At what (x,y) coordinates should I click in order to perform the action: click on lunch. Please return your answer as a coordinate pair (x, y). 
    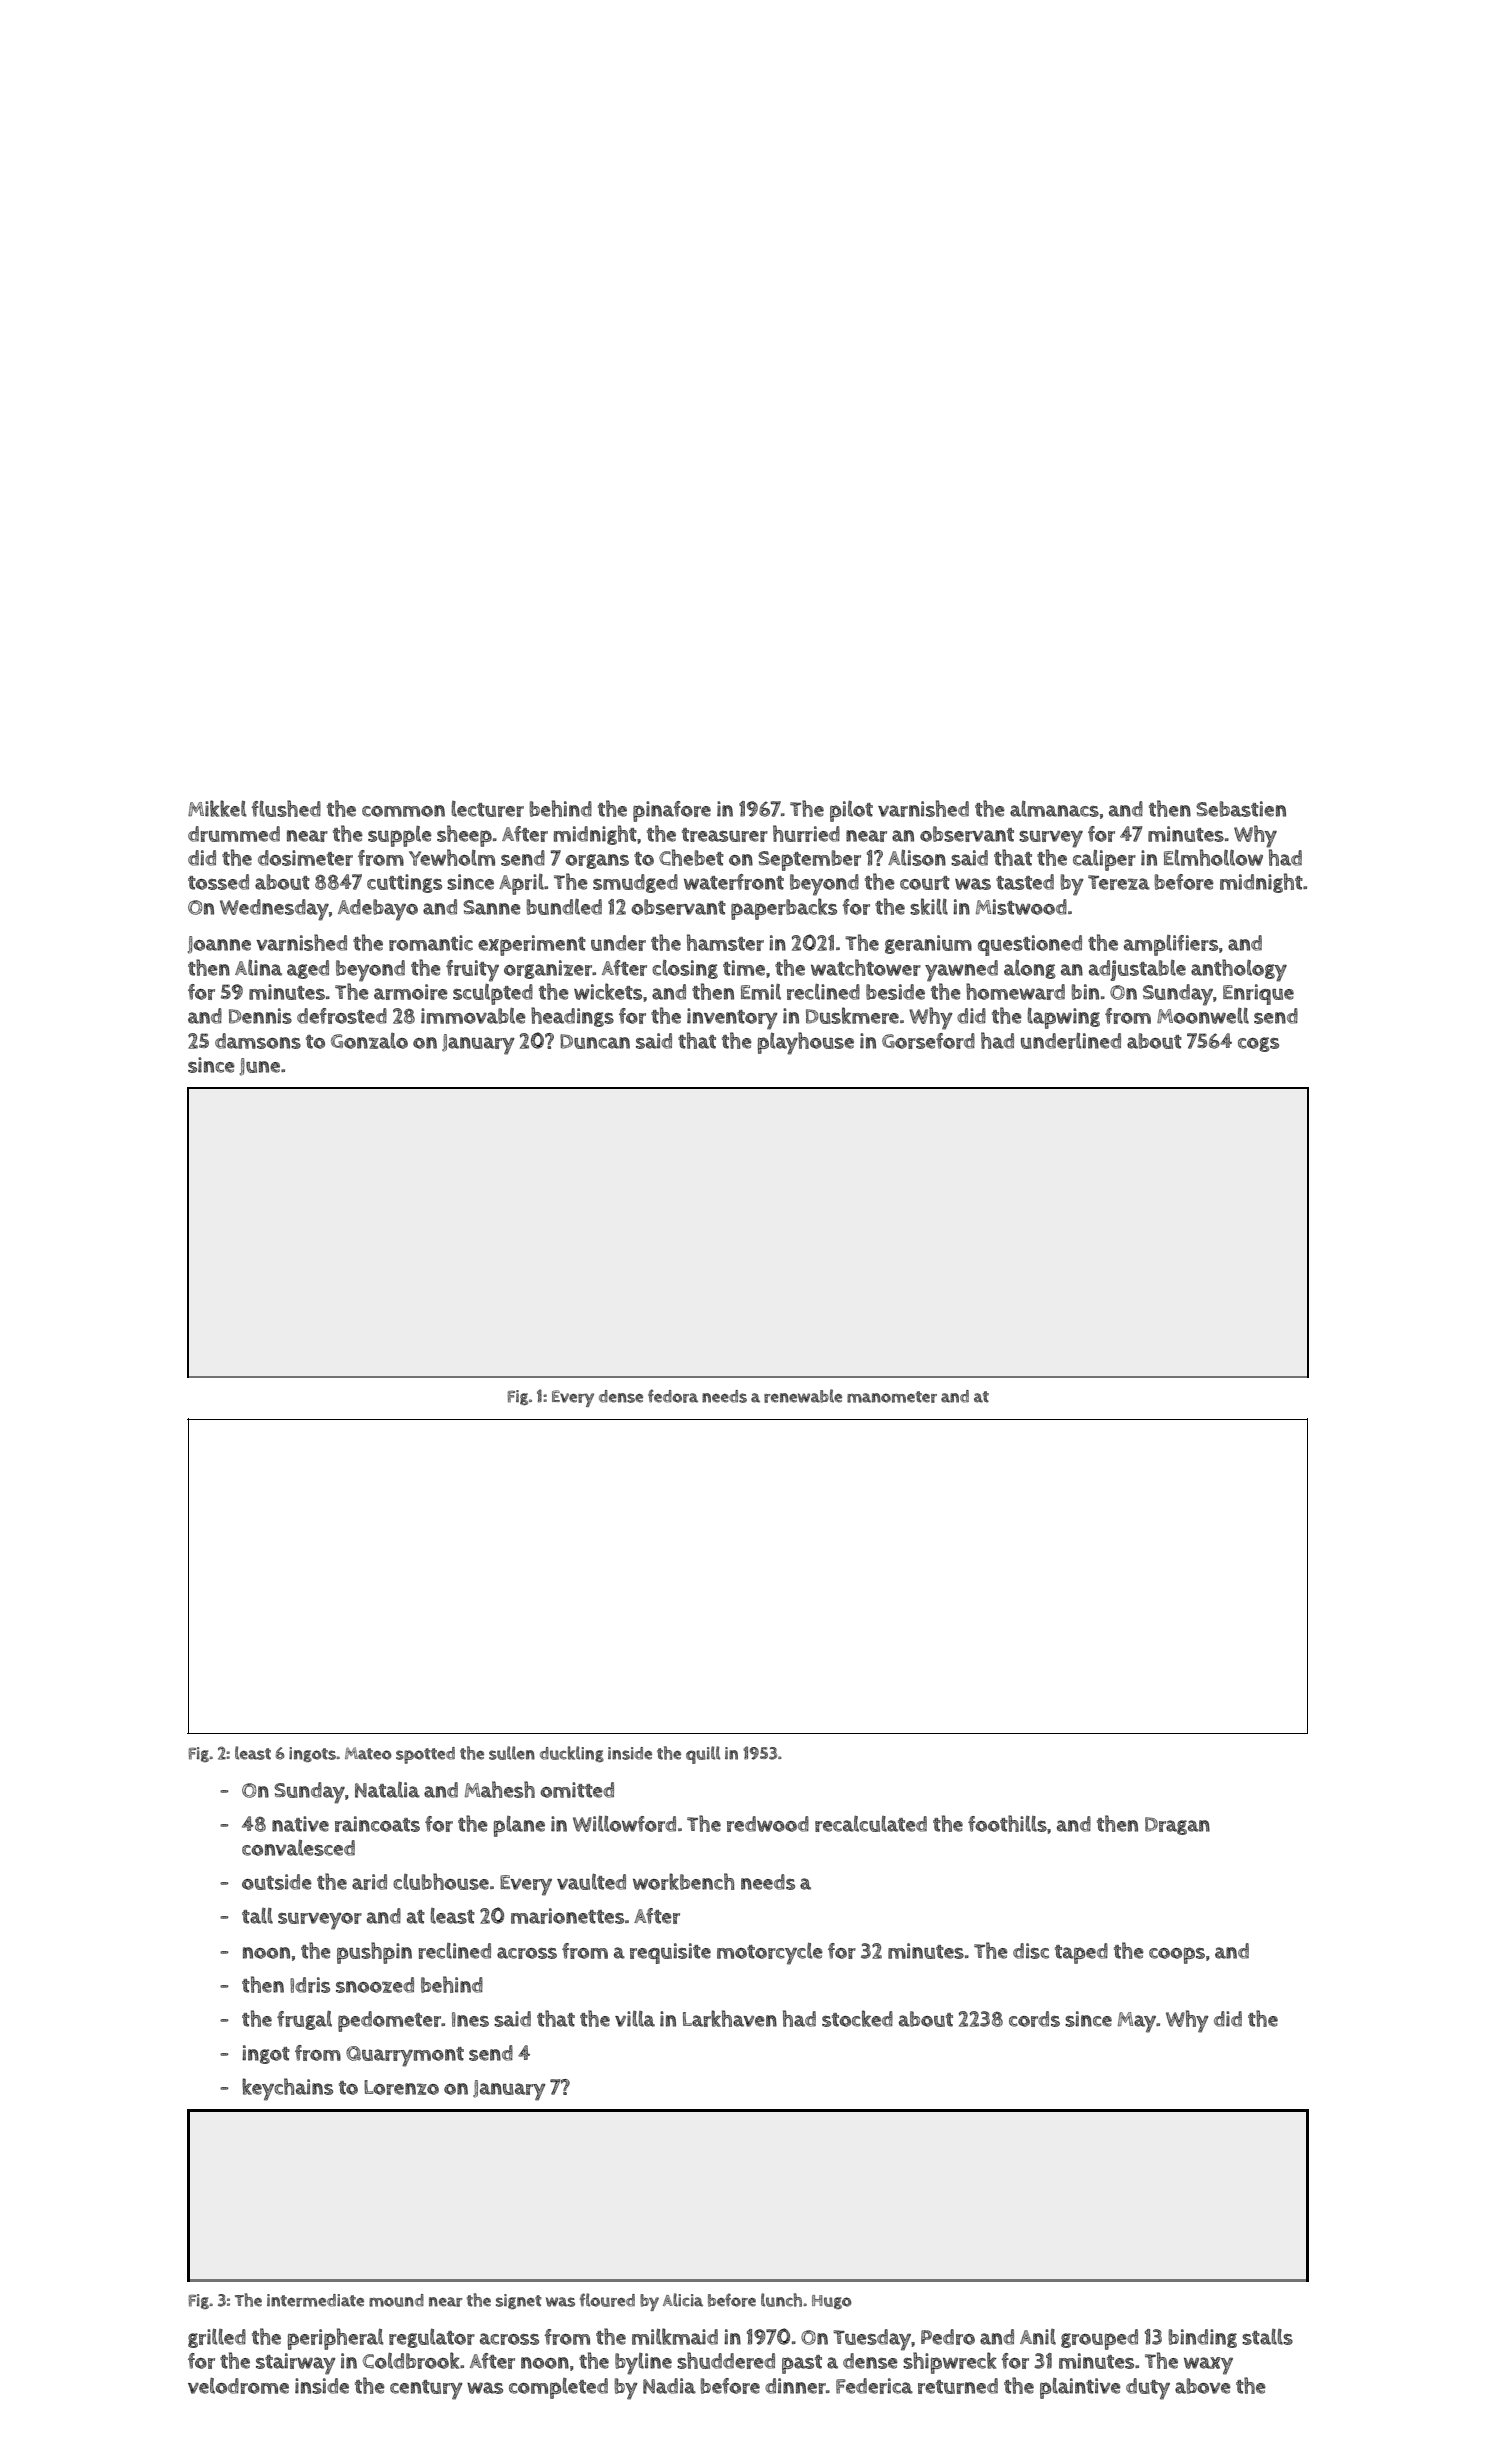
    Looking at the image, I should click on (781, 2300).
